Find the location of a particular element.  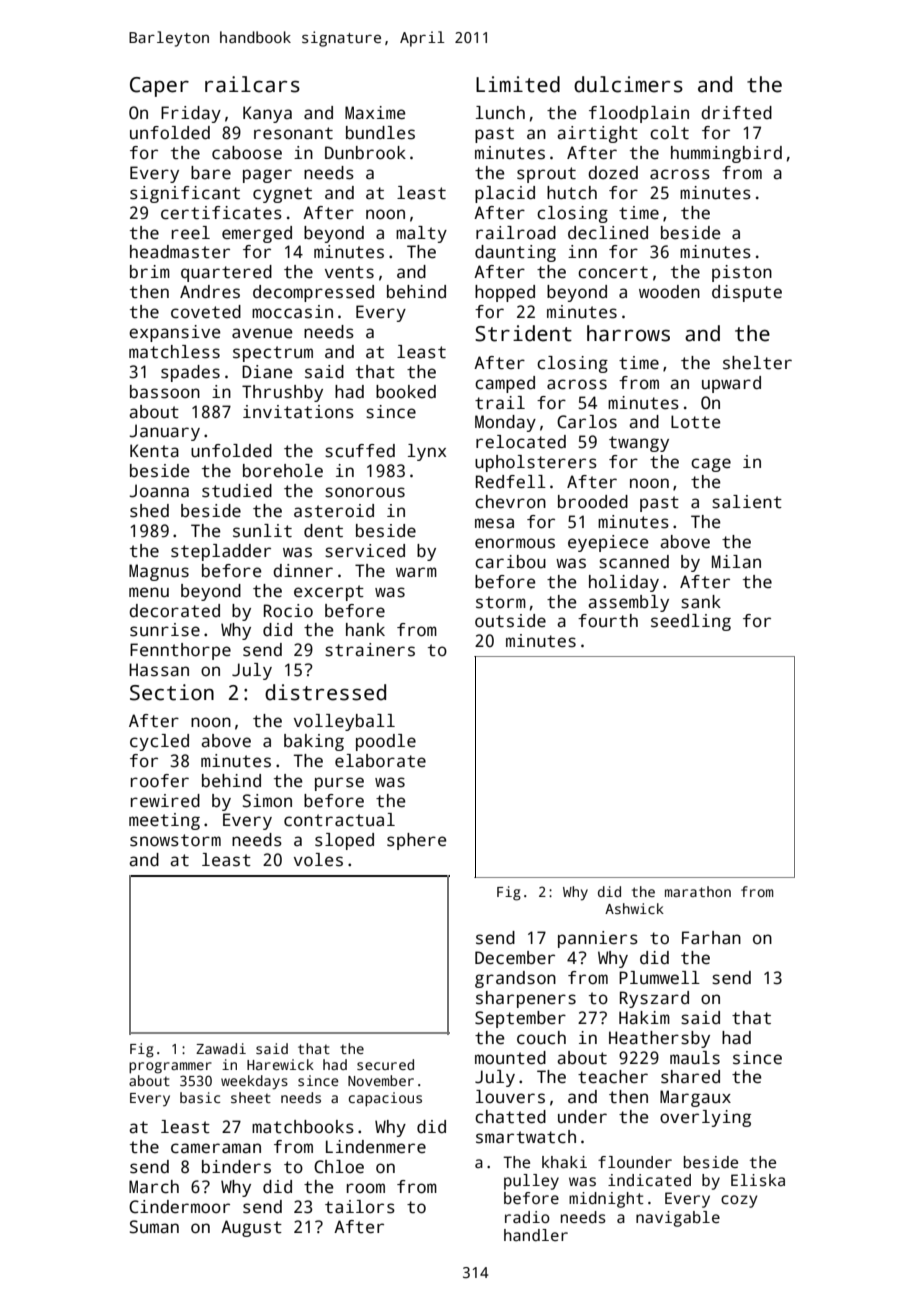

seedling is located at coordinates (691, 622).
